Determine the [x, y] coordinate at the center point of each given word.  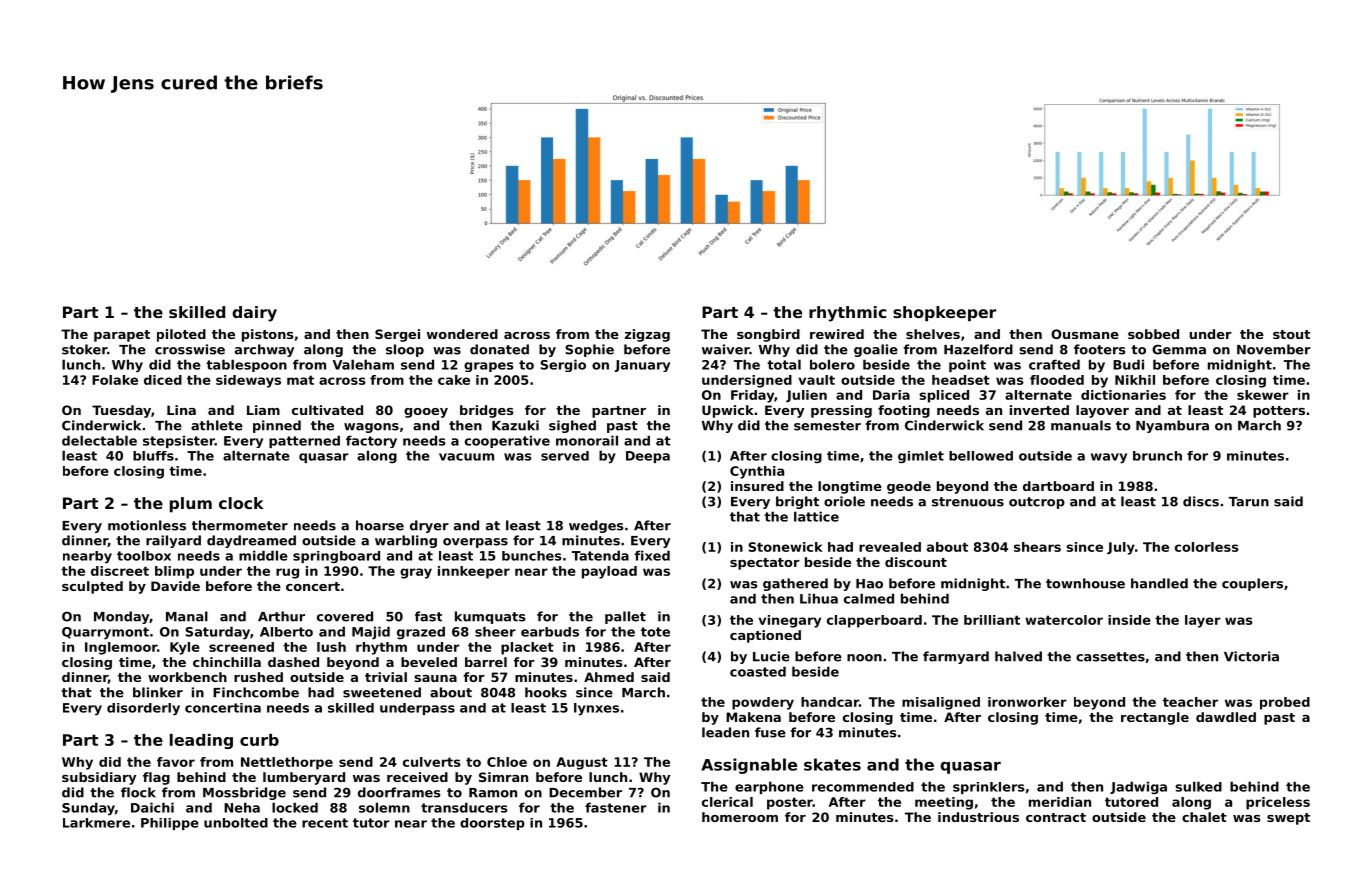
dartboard [1058, 486]
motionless [147, 525]
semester [827, 426]
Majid [371, 633]
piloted [181, 335]
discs [1201, 501]
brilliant [992, 620]
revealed [890, 547]
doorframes [399, 792]
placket [527, 648]
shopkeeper [944, 314]
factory [371, 441]
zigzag [647, 335]
